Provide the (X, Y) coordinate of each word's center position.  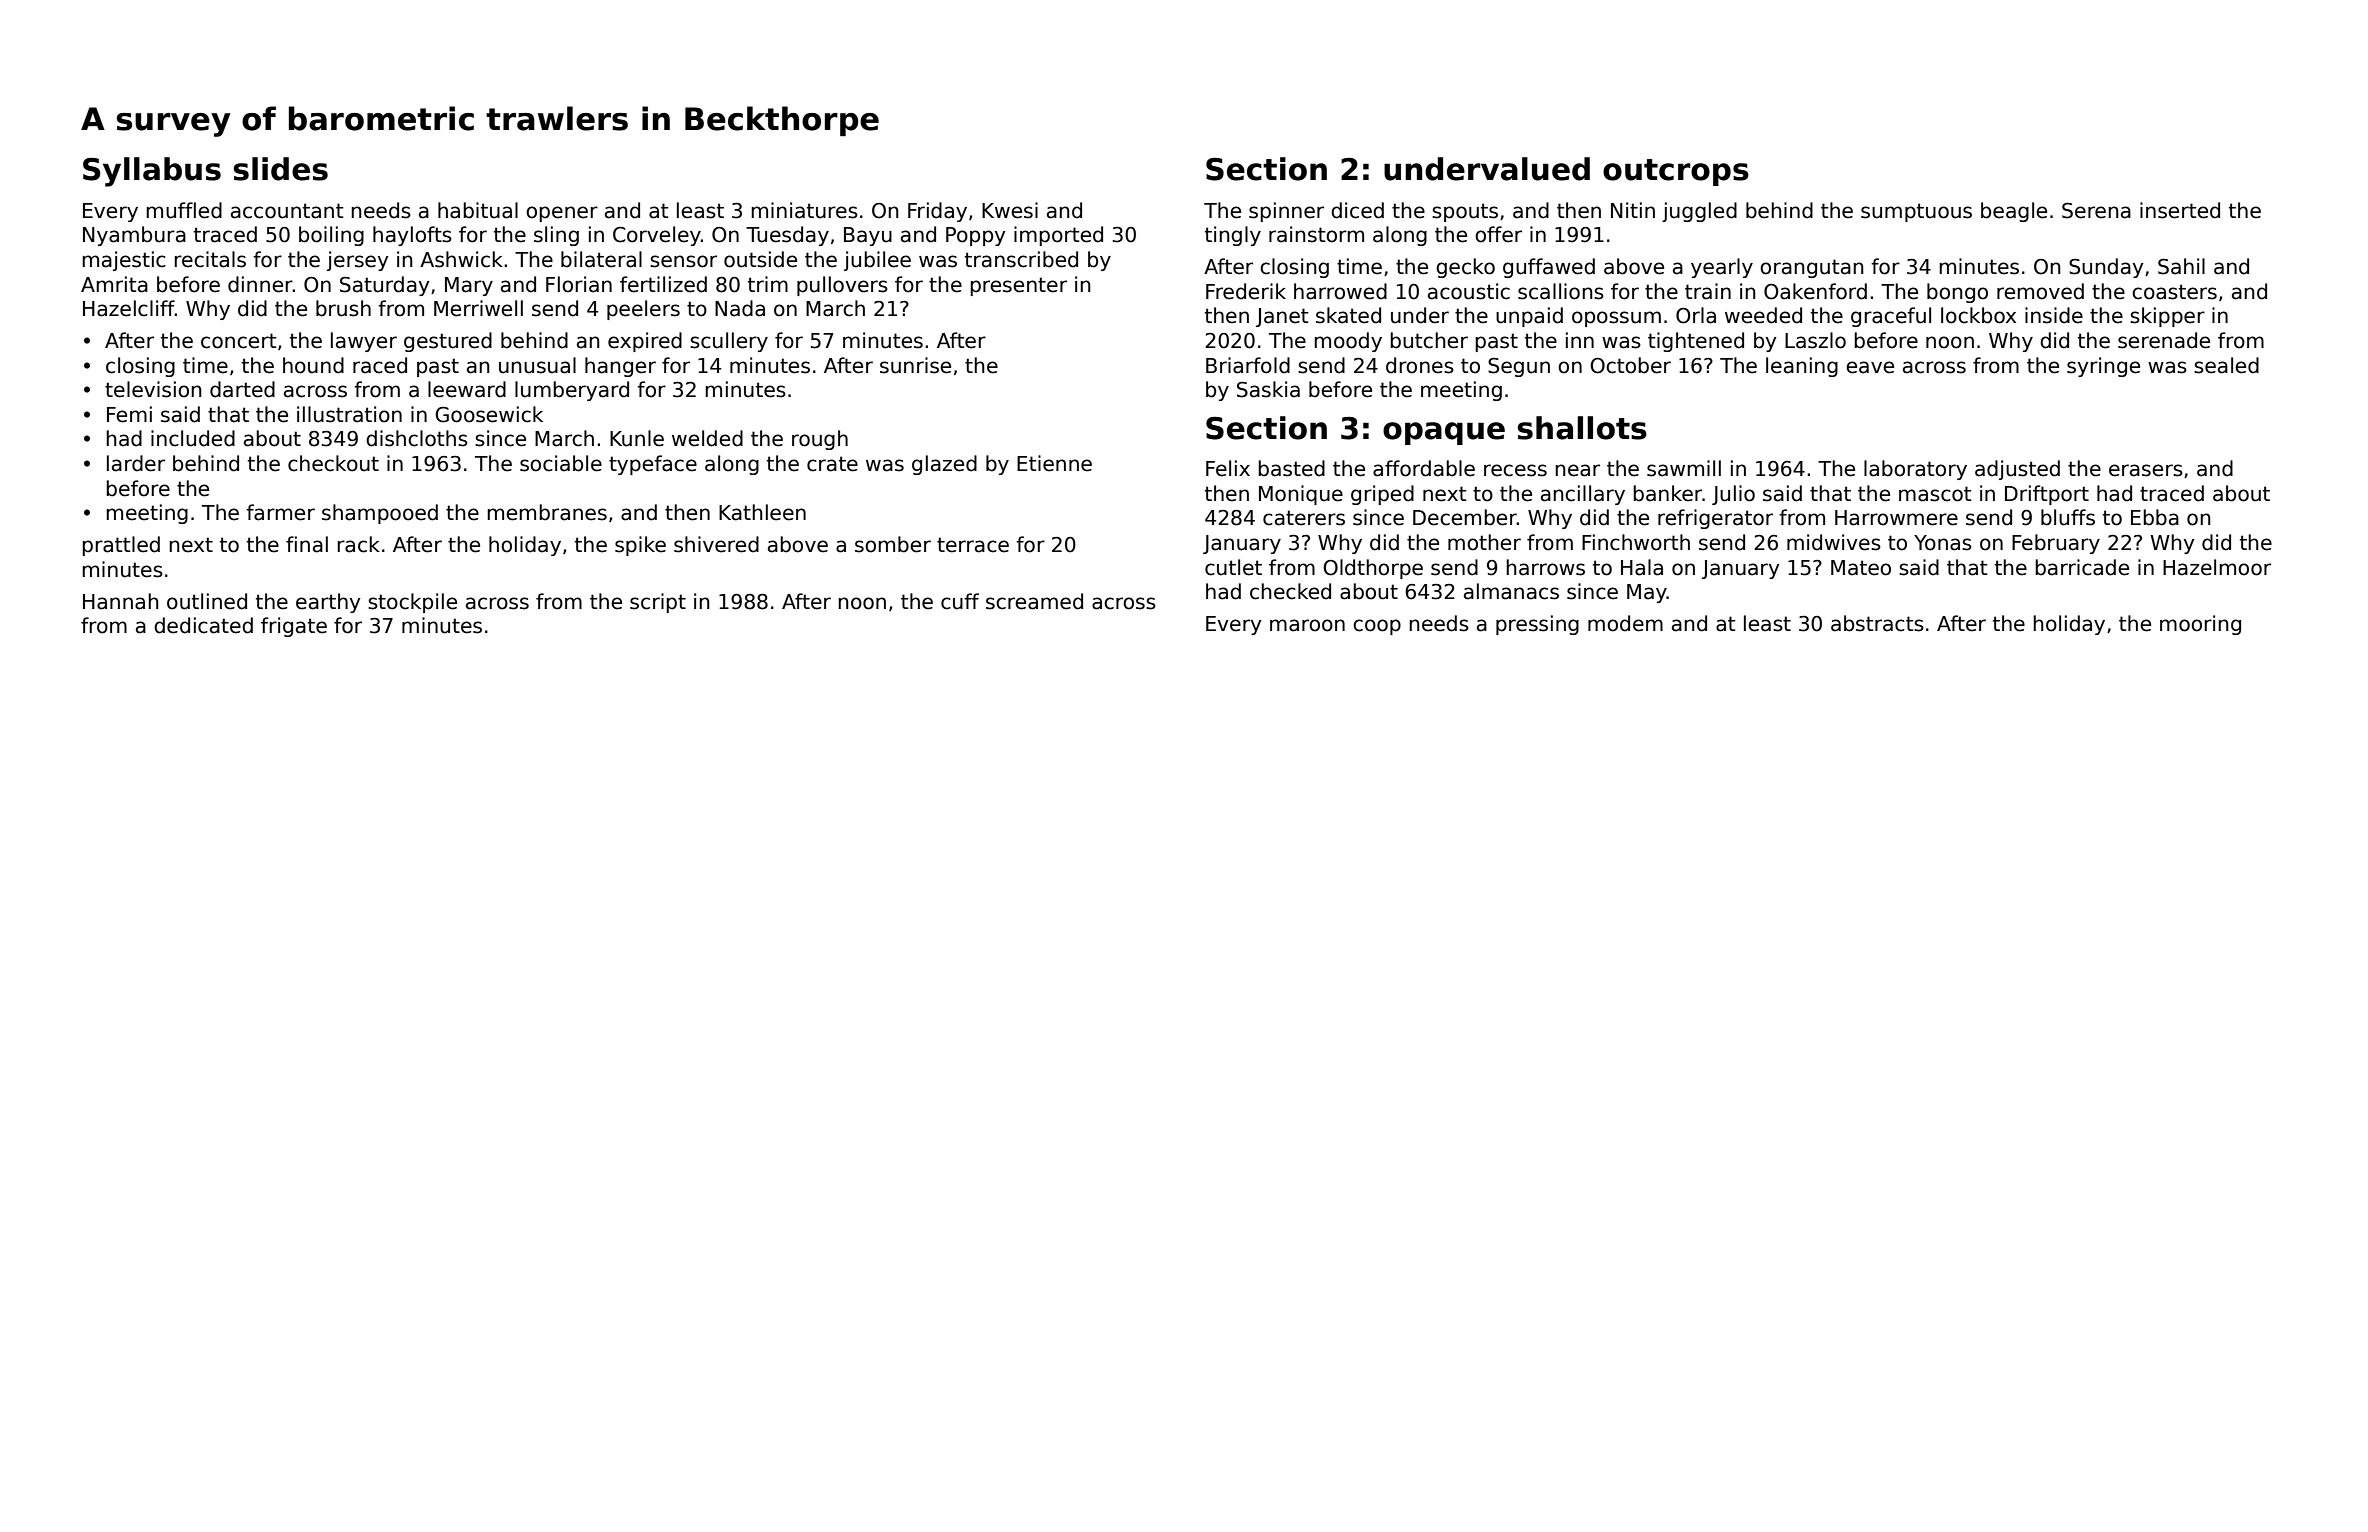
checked (1290, 591)
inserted (2180, 210)
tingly (1233, 236)
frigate (294, 627)
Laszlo (1815, 340)
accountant (287, 211)
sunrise (915, 365)
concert (239, 341)
